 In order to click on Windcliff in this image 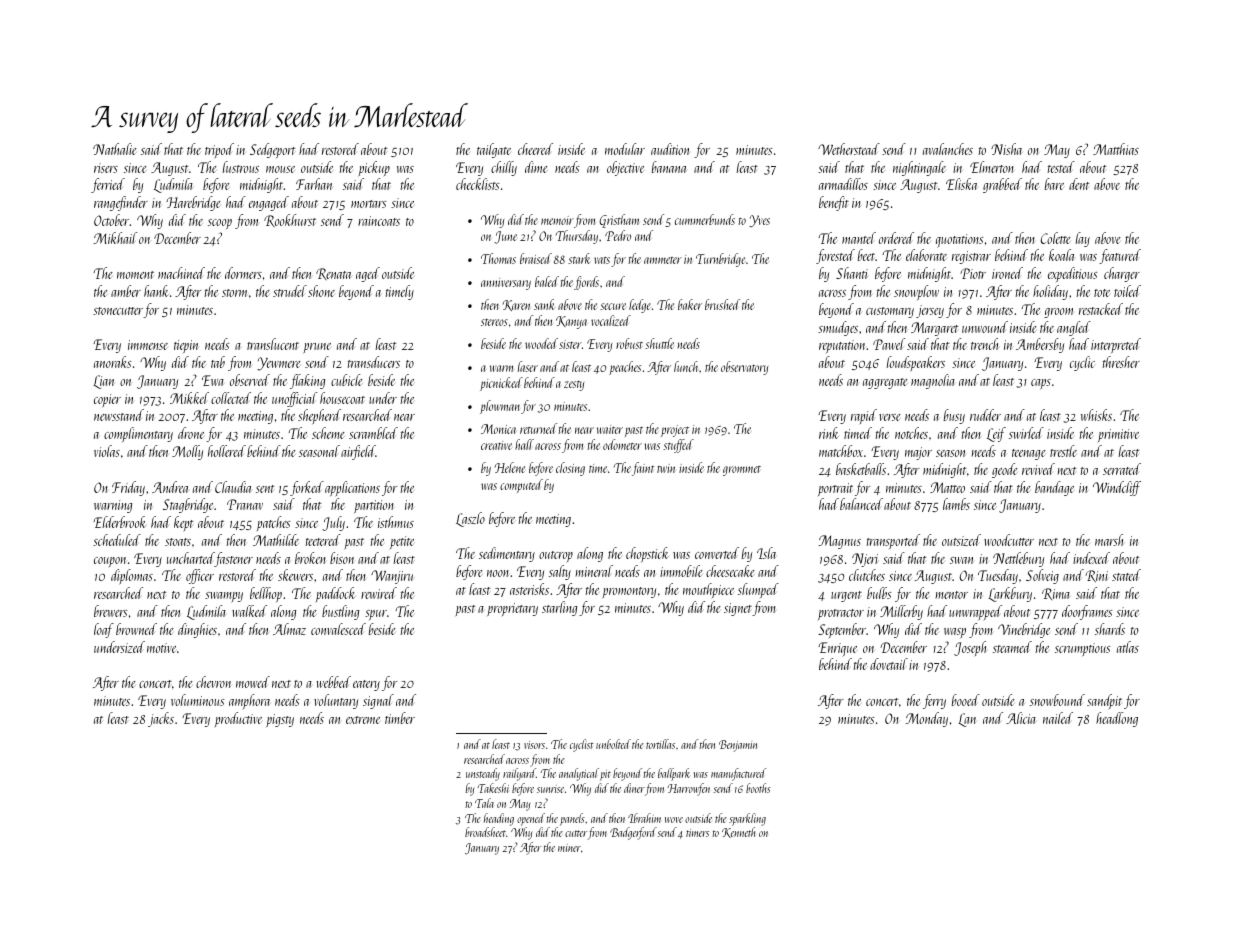, I will do `click(1117, 488)`.
